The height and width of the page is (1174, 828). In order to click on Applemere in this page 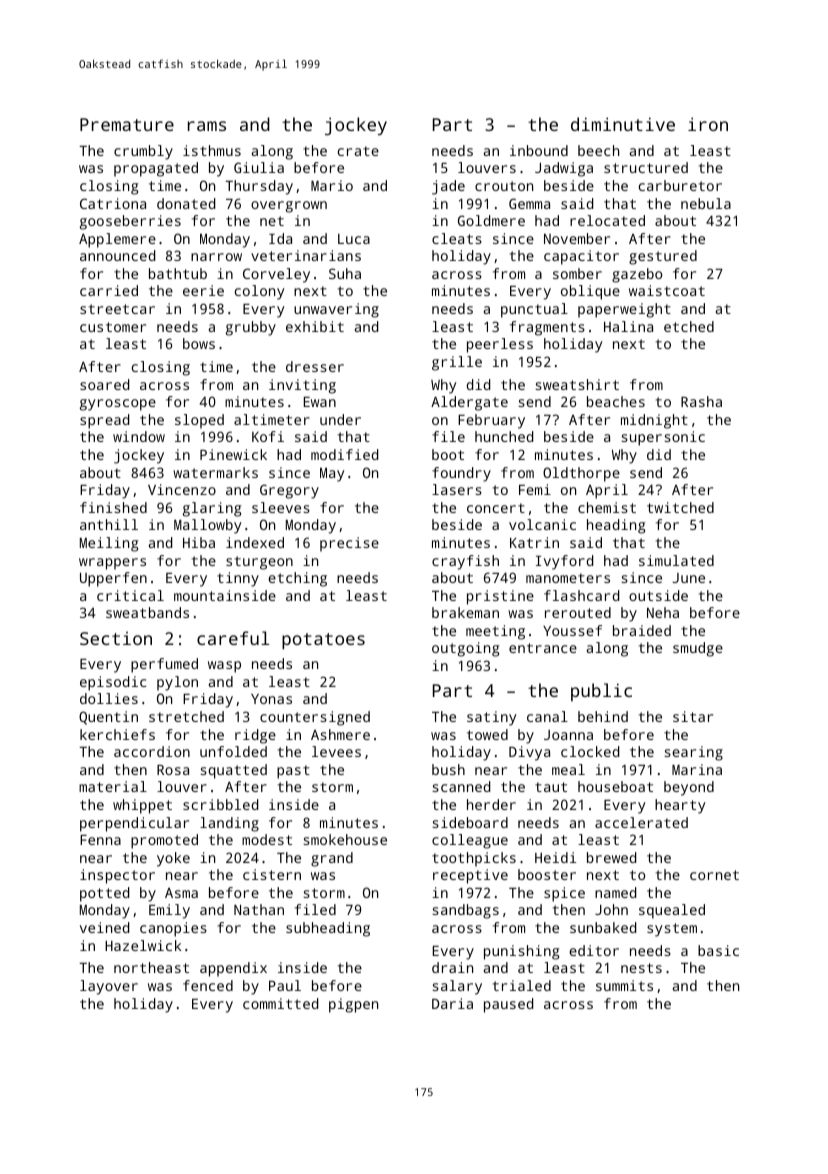, I will do `click(117, 240)`.
